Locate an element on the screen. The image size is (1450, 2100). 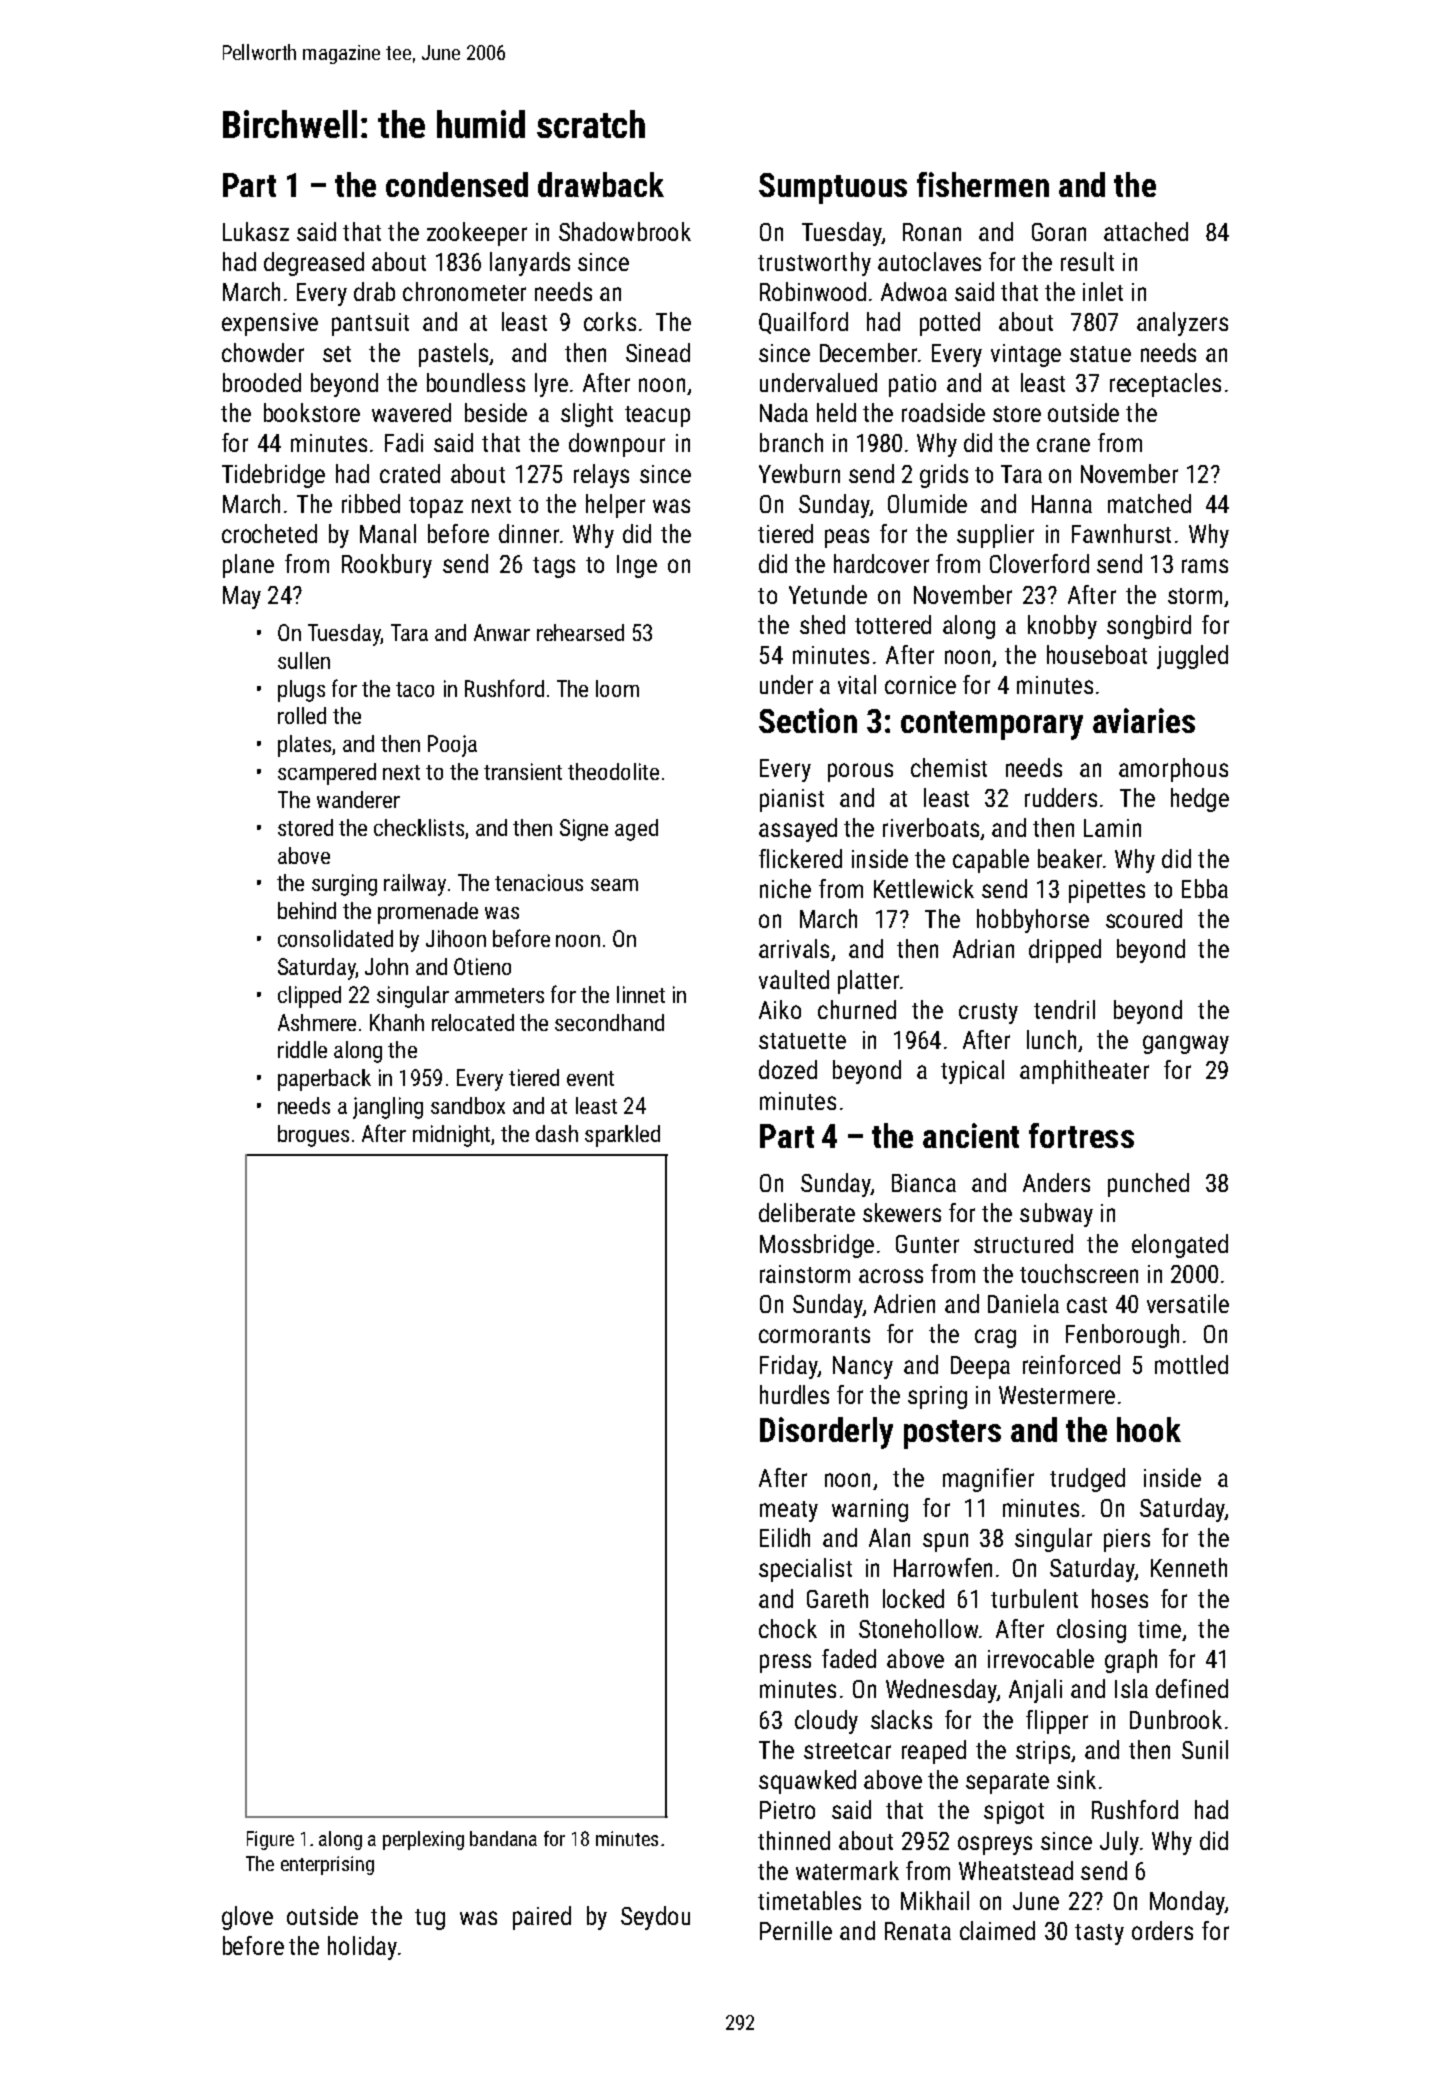
Adrian is located at coordinates (983, 948).
